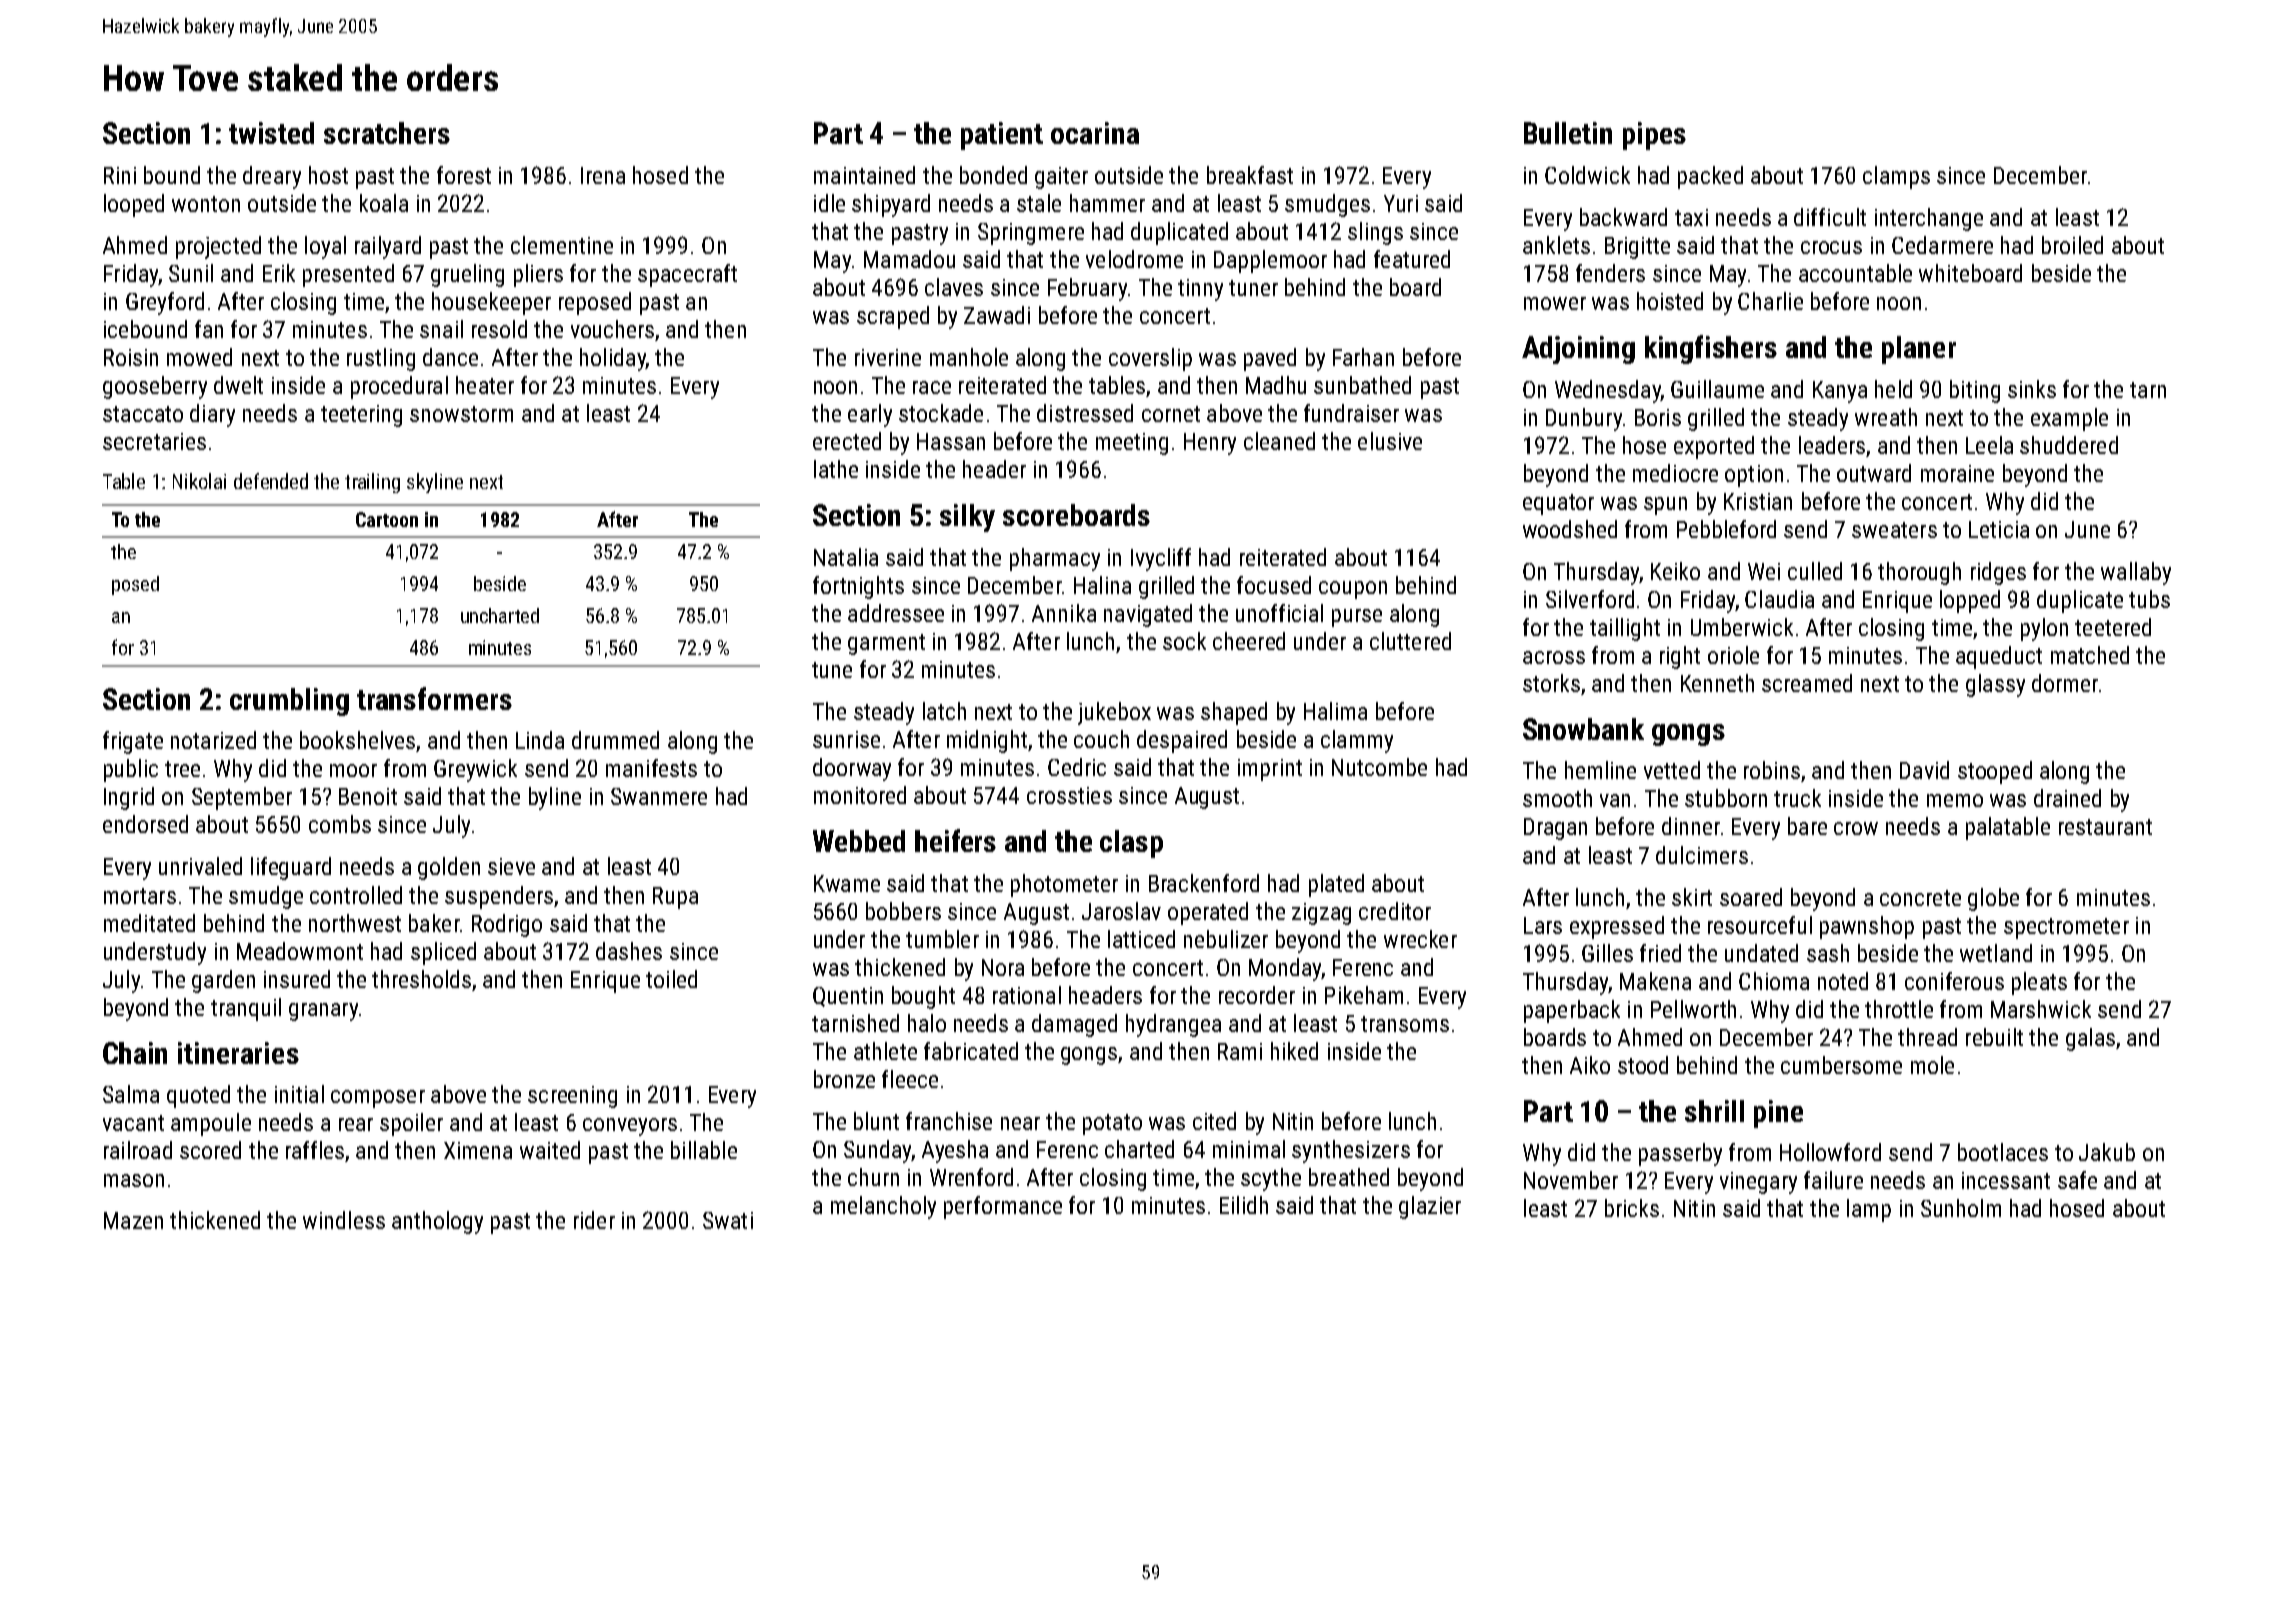 The width and height of the page is (2282, 1614). I want to click on Annika, so click(1064, 613).
